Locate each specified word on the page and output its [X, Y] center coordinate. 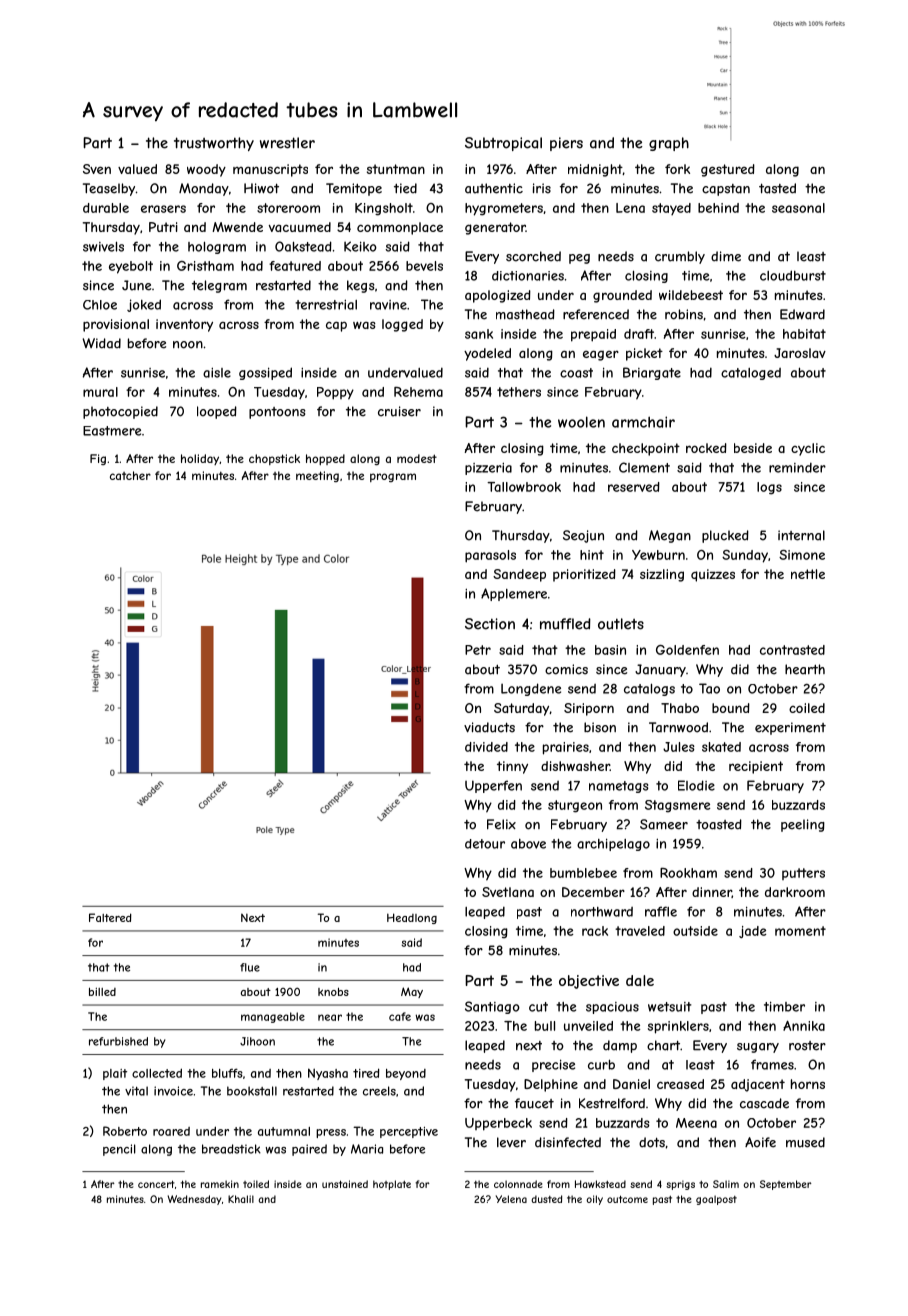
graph [669, 144]
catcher [130, 475]
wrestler [287, 143]
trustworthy [214, 144]
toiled [256, 1184]
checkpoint [646, 449]
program [393, 477]
